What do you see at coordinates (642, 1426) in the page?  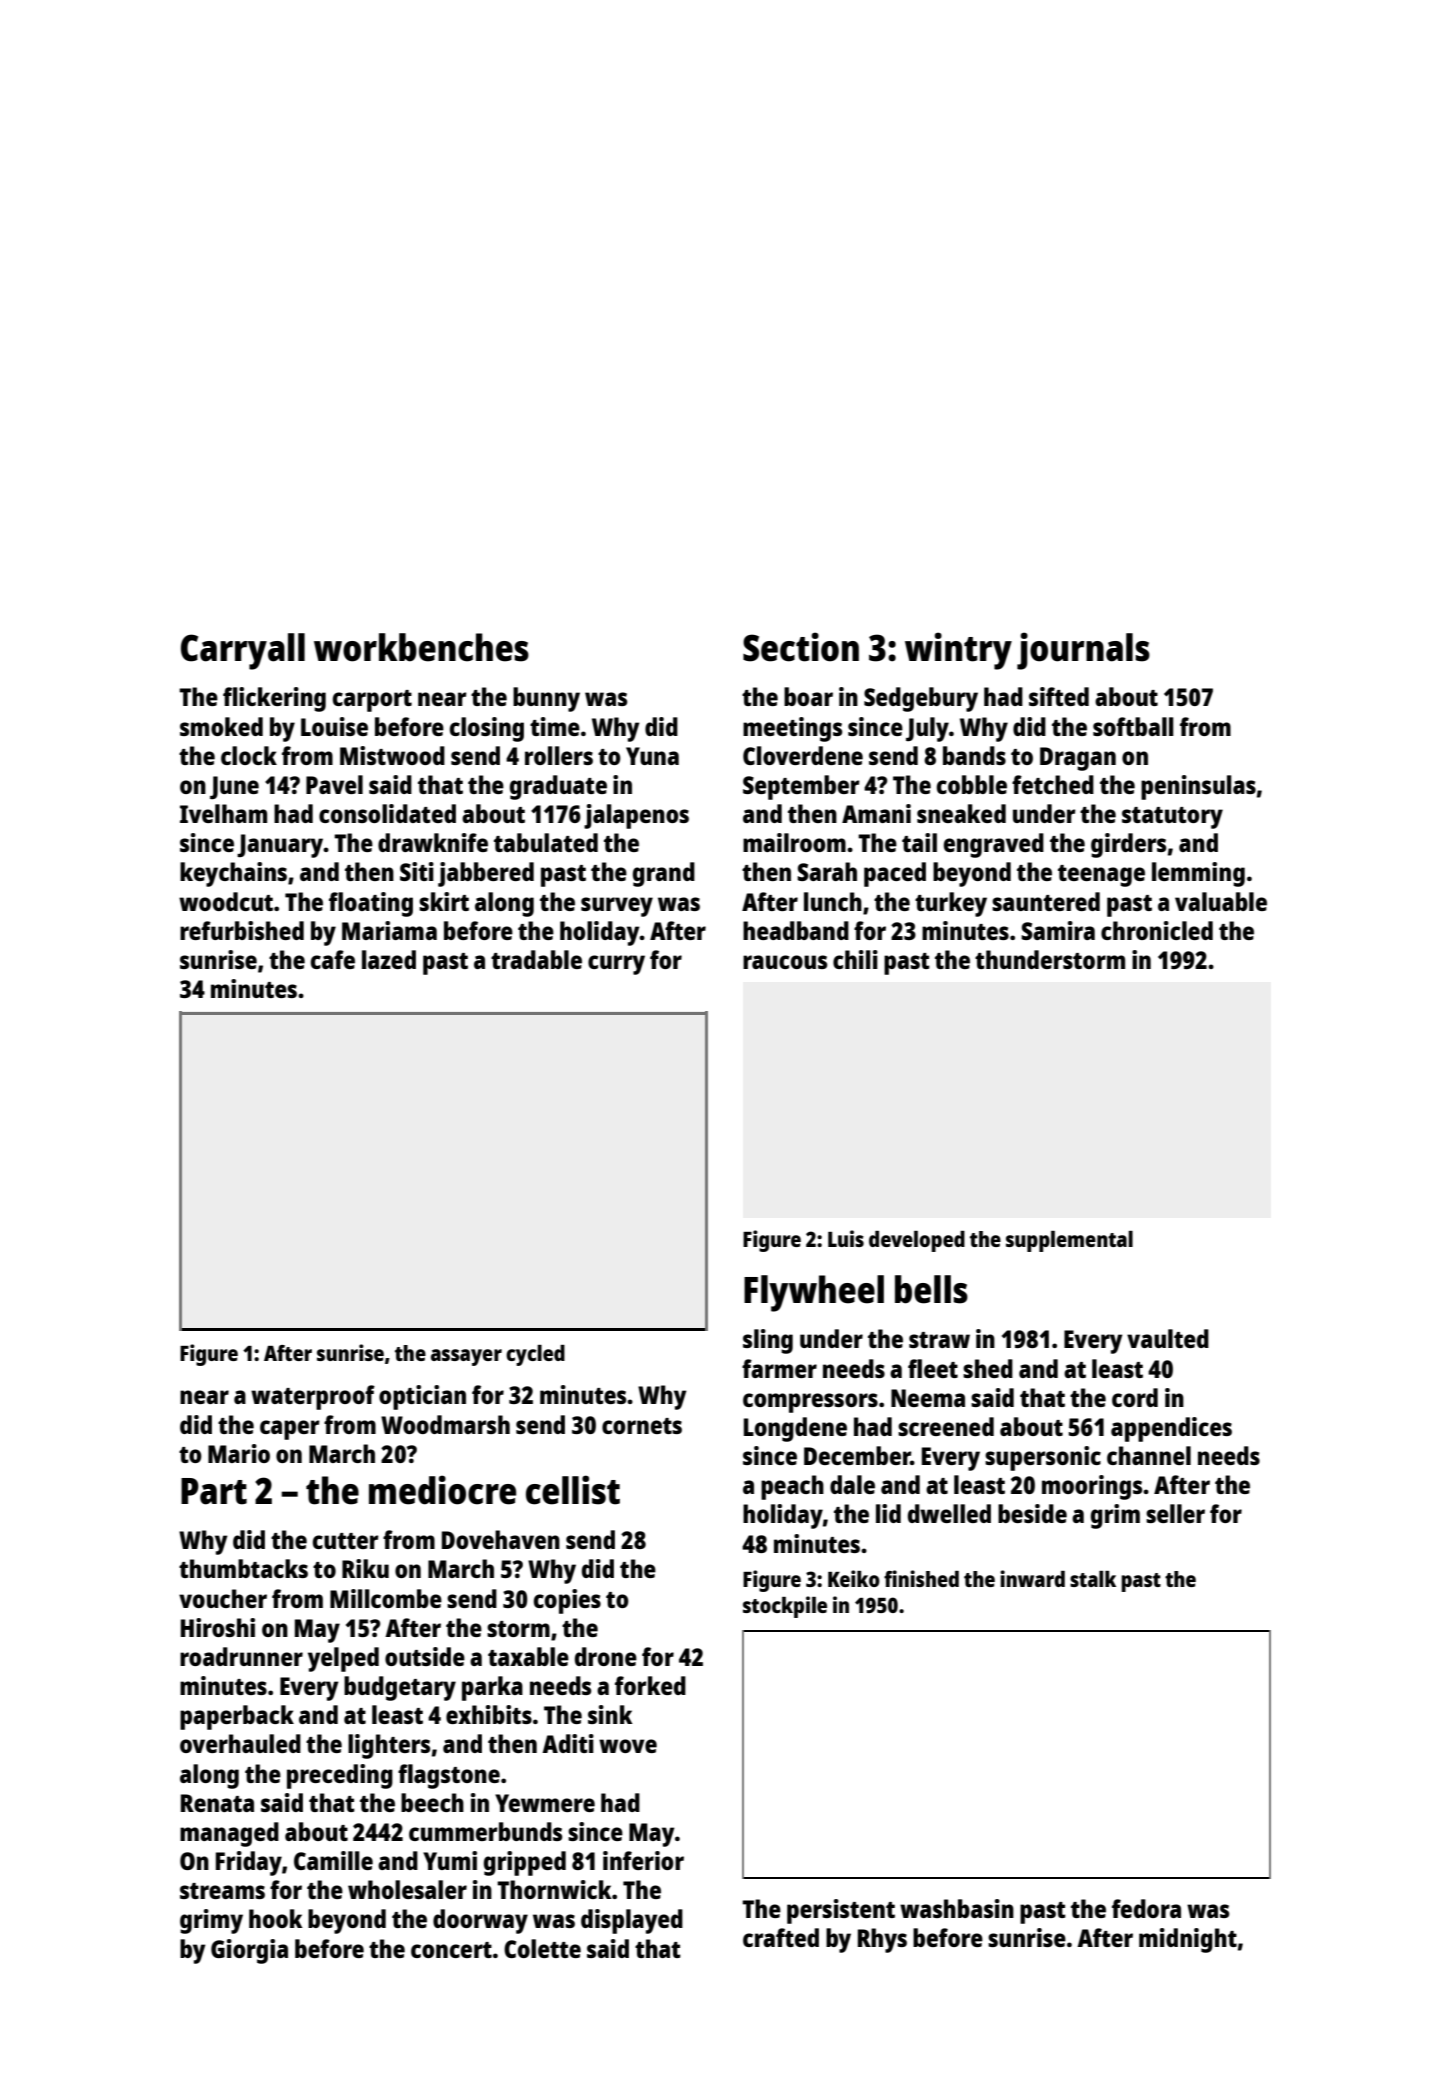 I see `cornets` at bounding box center [642, 1426].
